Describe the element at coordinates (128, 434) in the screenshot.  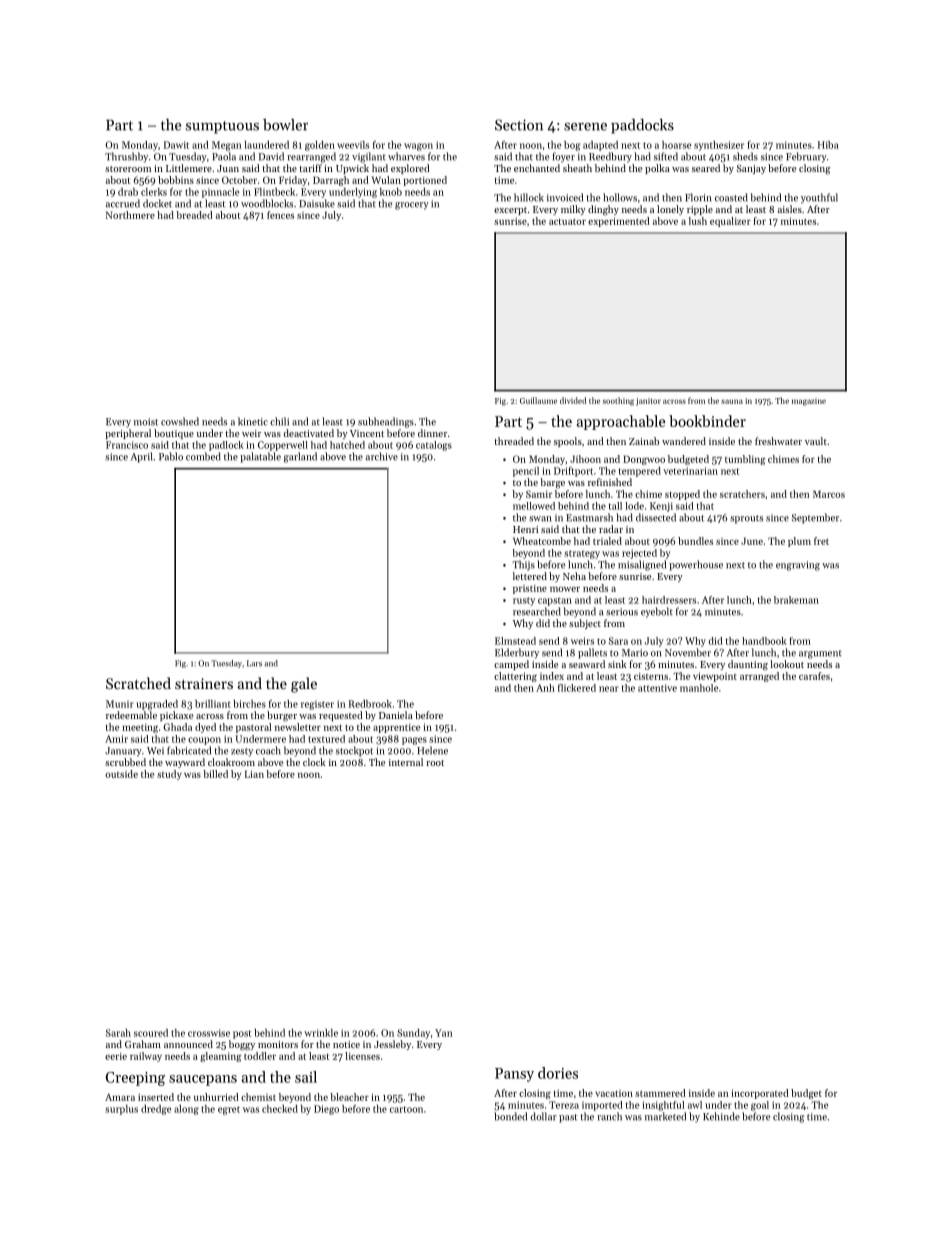
I see `peripheral` at that location.
